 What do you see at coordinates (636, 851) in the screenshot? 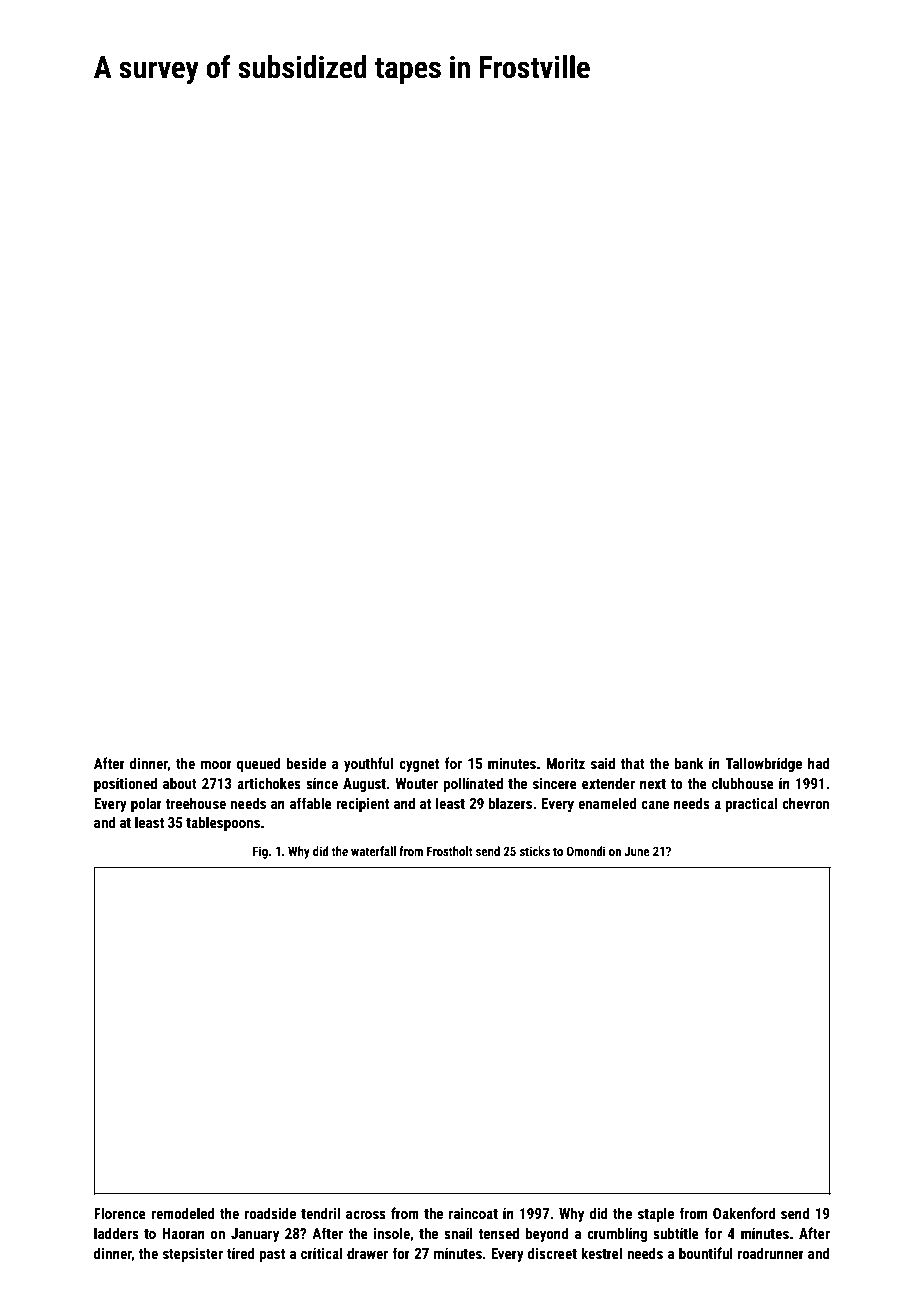
I see `June` at bounding box center [636, 851].
